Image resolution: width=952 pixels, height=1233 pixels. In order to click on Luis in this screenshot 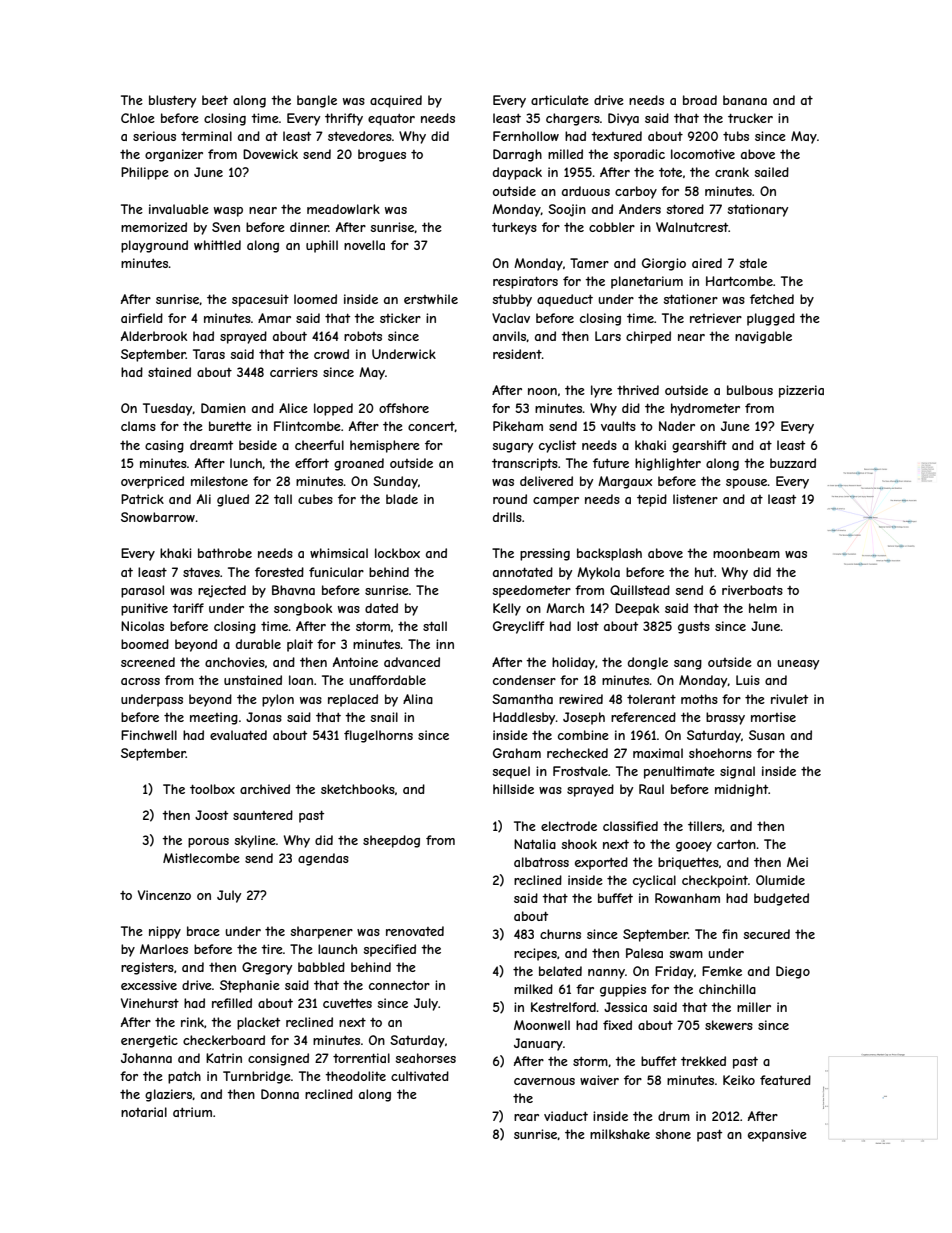, I will do `click(748, 680)`.
